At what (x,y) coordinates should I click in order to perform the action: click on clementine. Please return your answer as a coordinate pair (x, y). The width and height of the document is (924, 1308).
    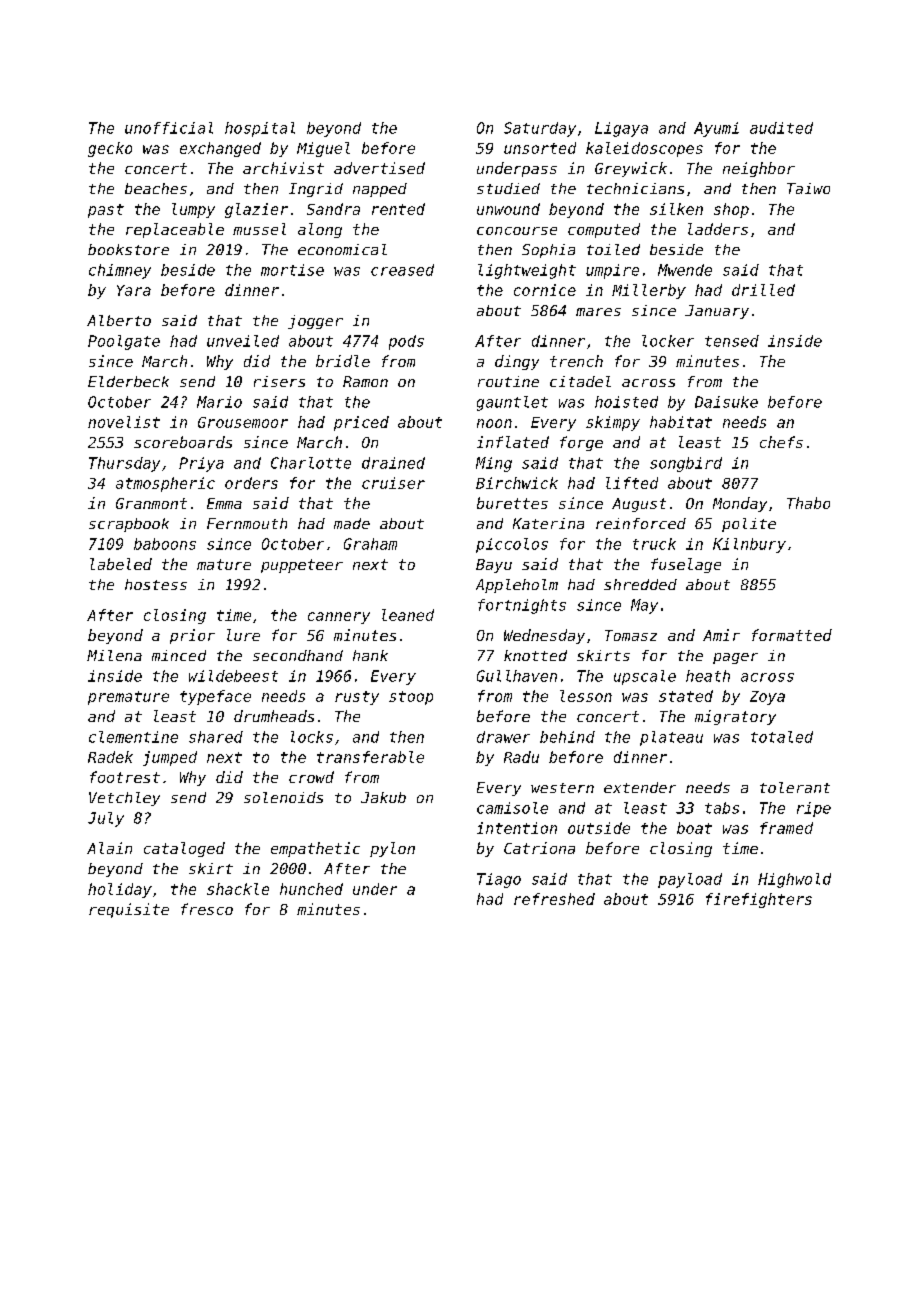
    Looking at the image, I should click on (133, 737).
